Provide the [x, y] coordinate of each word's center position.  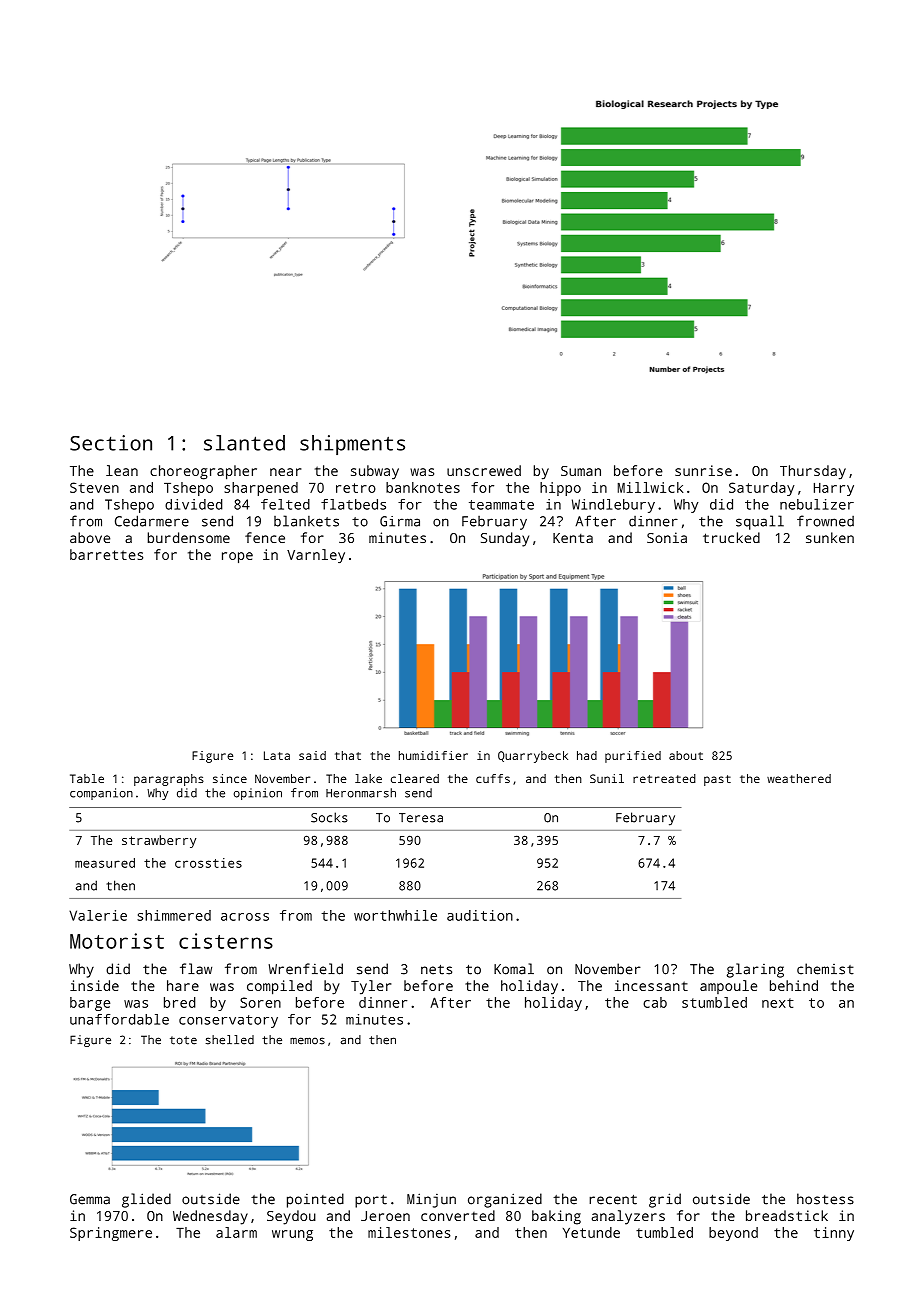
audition [480, 915]
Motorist [117, 941]
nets [436, 970]
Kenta [573, 538]
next [778, 1003]
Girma [400, 521]
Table [87, 778]
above [90, 537]
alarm [236, 1232]
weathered [799, 778]
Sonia [667, 537]
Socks [329, 817]
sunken [830, 537]
